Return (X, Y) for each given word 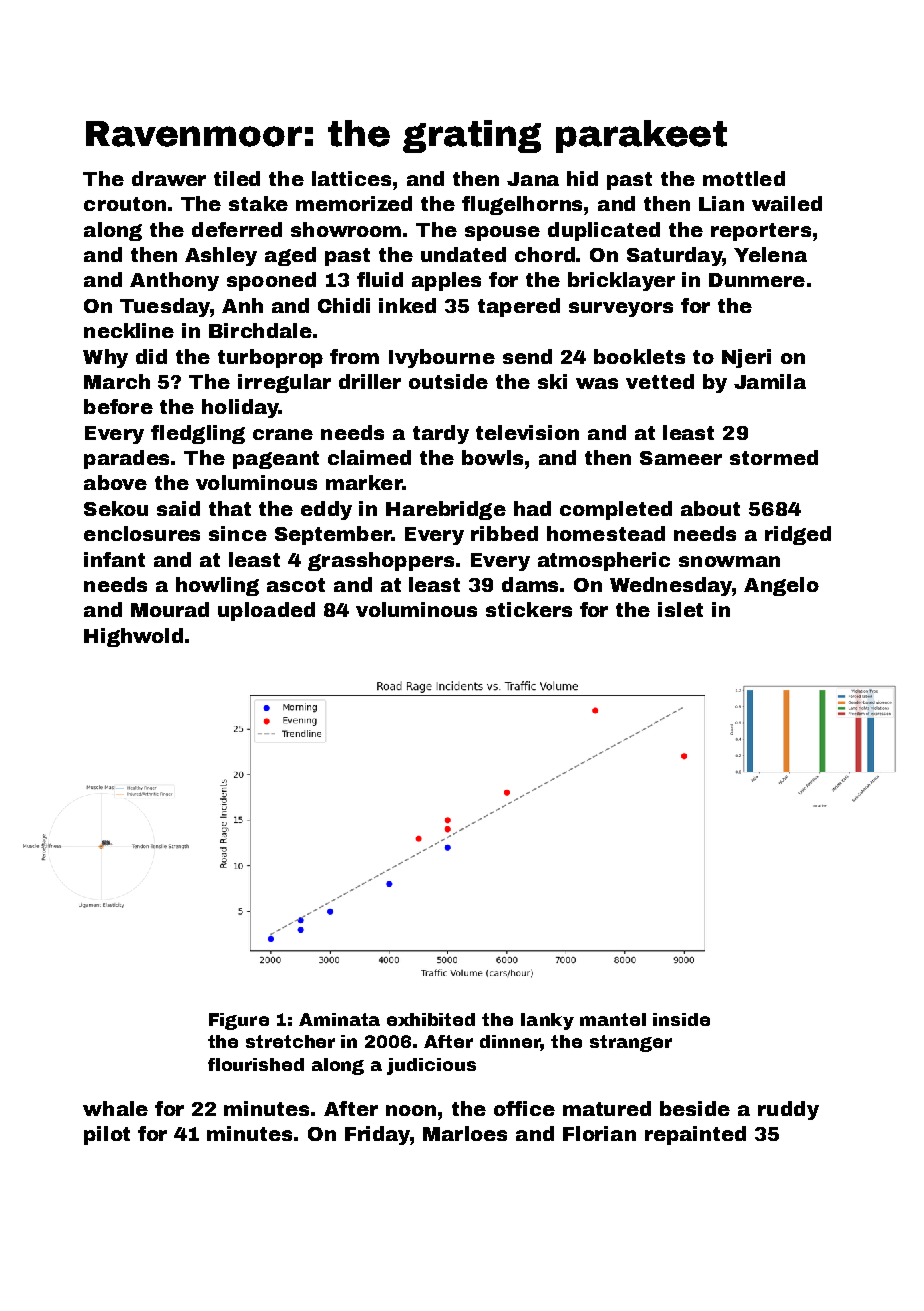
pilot (107, 1135)
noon (411, 1110)
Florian (599, 1133)
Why (105, 358)
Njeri (746, 358)
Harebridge (446, 510)
